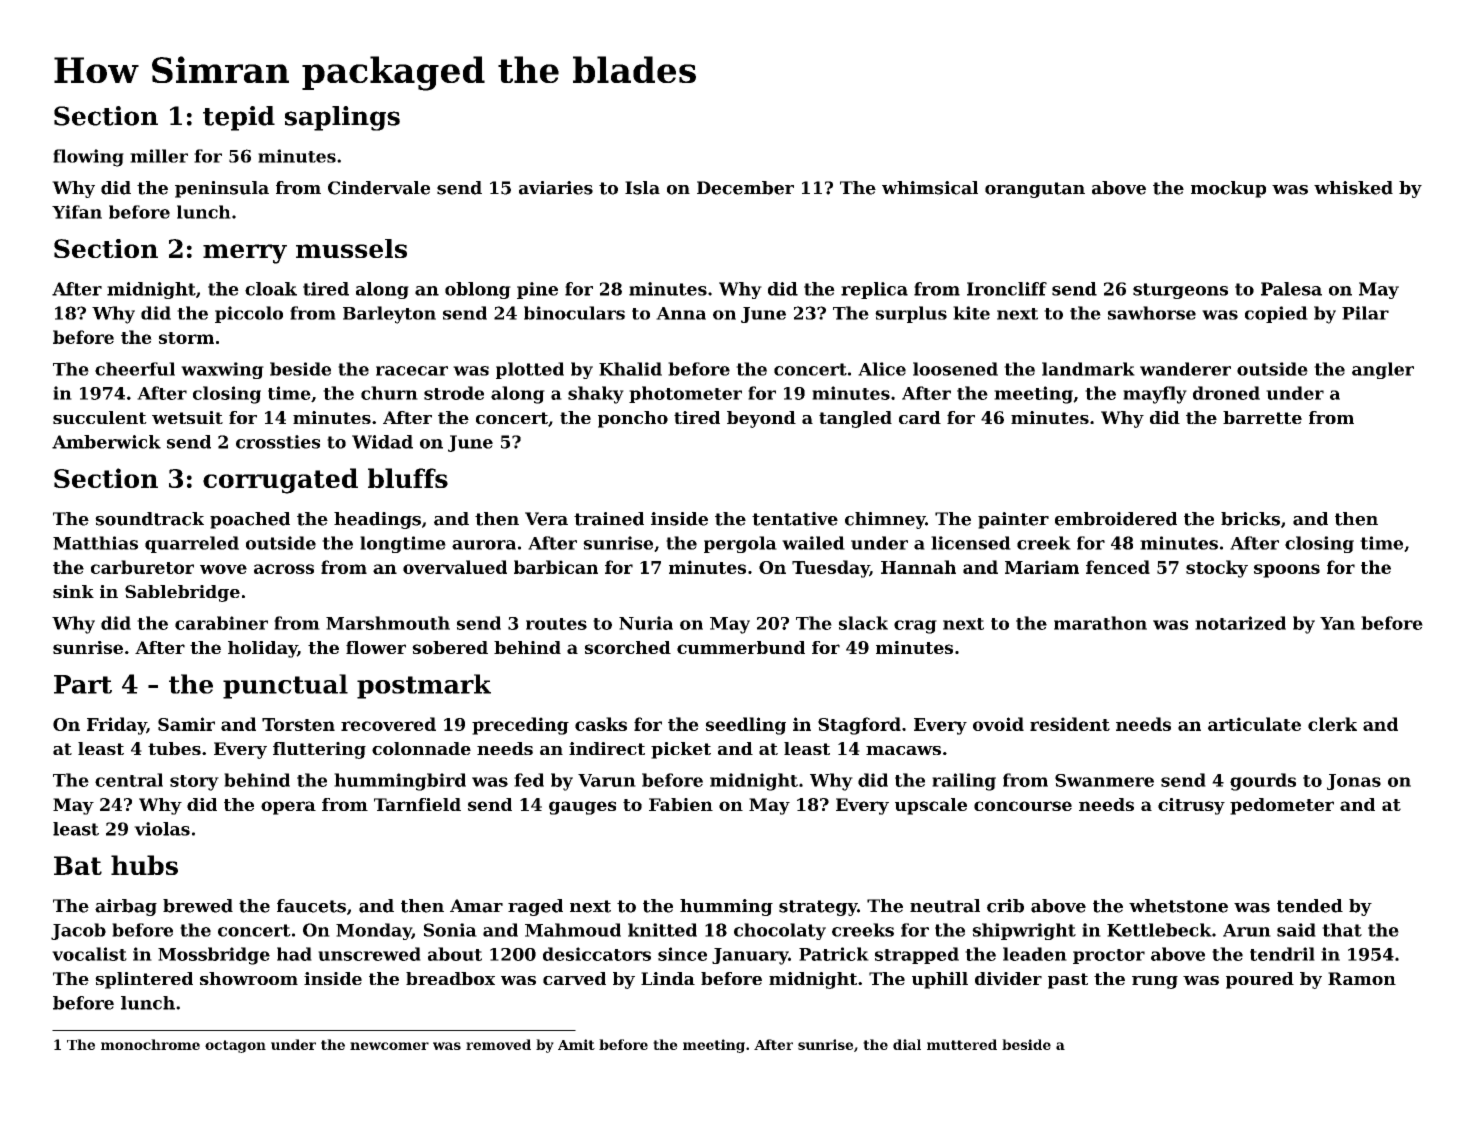 This screenshot has width=1476, height=1140. Describe the element at coordinates (681, 804) in the screenshot. I see `Fabien` at that location.
